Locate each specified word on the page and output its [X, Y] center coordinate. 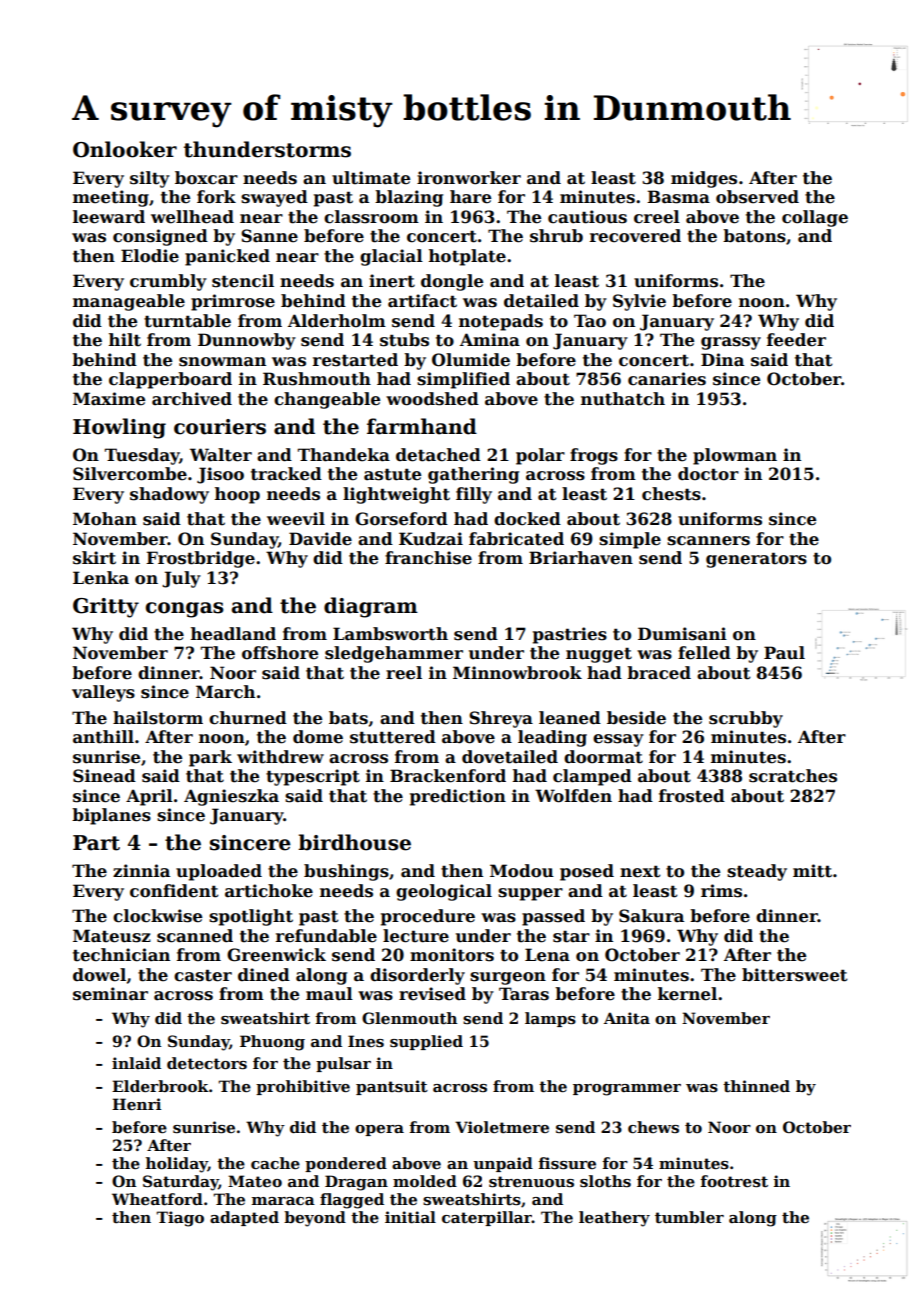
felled [704, 653]
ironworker [469, 178]
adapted [244, 1218]
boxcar [206, 178]
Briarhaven [581, 558]
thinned [756, 1086]
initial [410, 1217]
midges [704, 179]
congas [185, 610]
